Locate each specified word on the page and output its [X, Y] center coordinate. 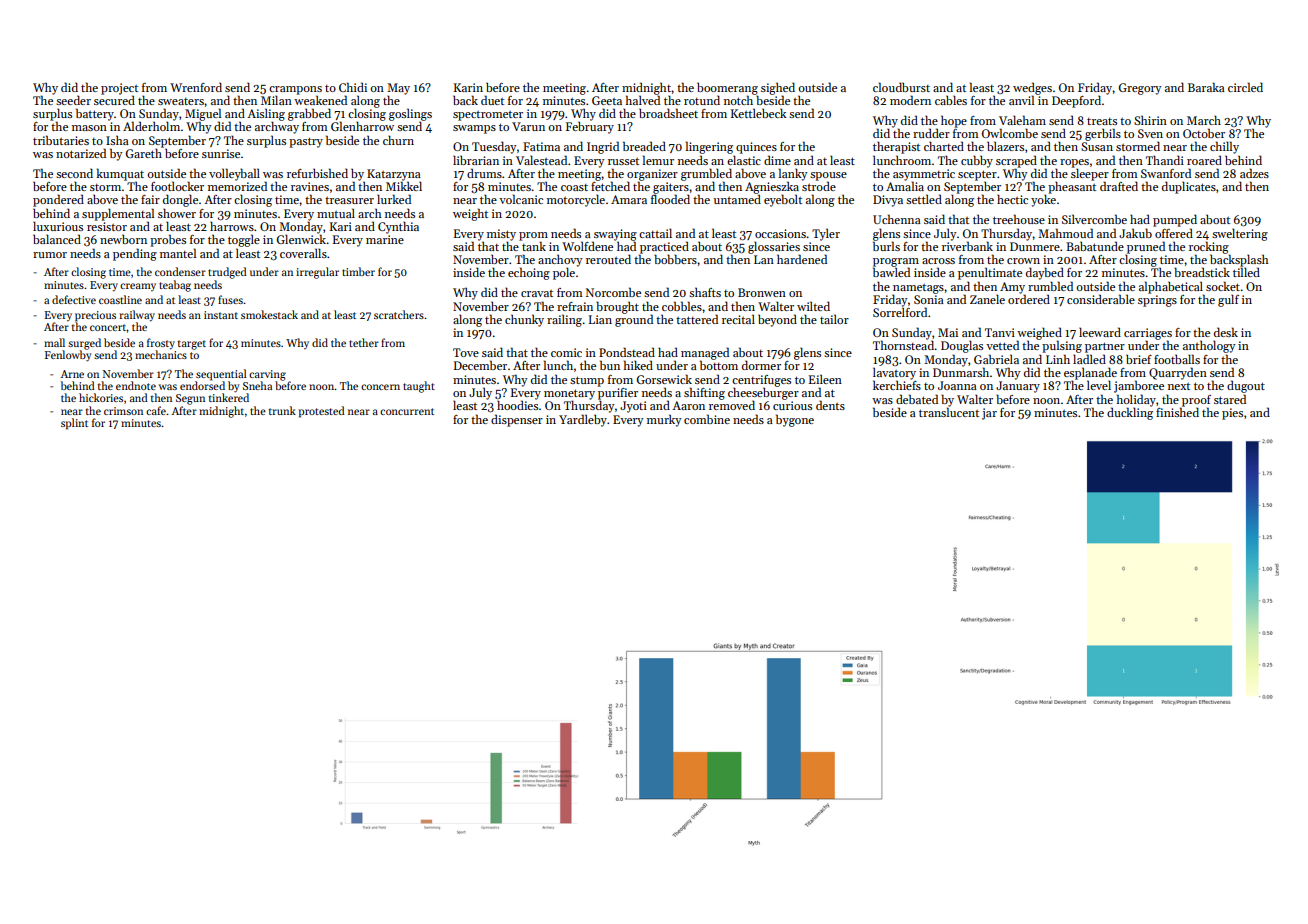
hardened [802, 259]
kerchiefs [897, 385]
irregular [317, 273]
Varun [528, 126]
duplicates [1189, 187]
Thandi [1165, 160]
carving [267, 375]
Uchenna [897, 219]
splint [74, 424]
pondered [58, 200]
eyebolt [783, 200]
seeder [73, 100]
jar [989, 414]
